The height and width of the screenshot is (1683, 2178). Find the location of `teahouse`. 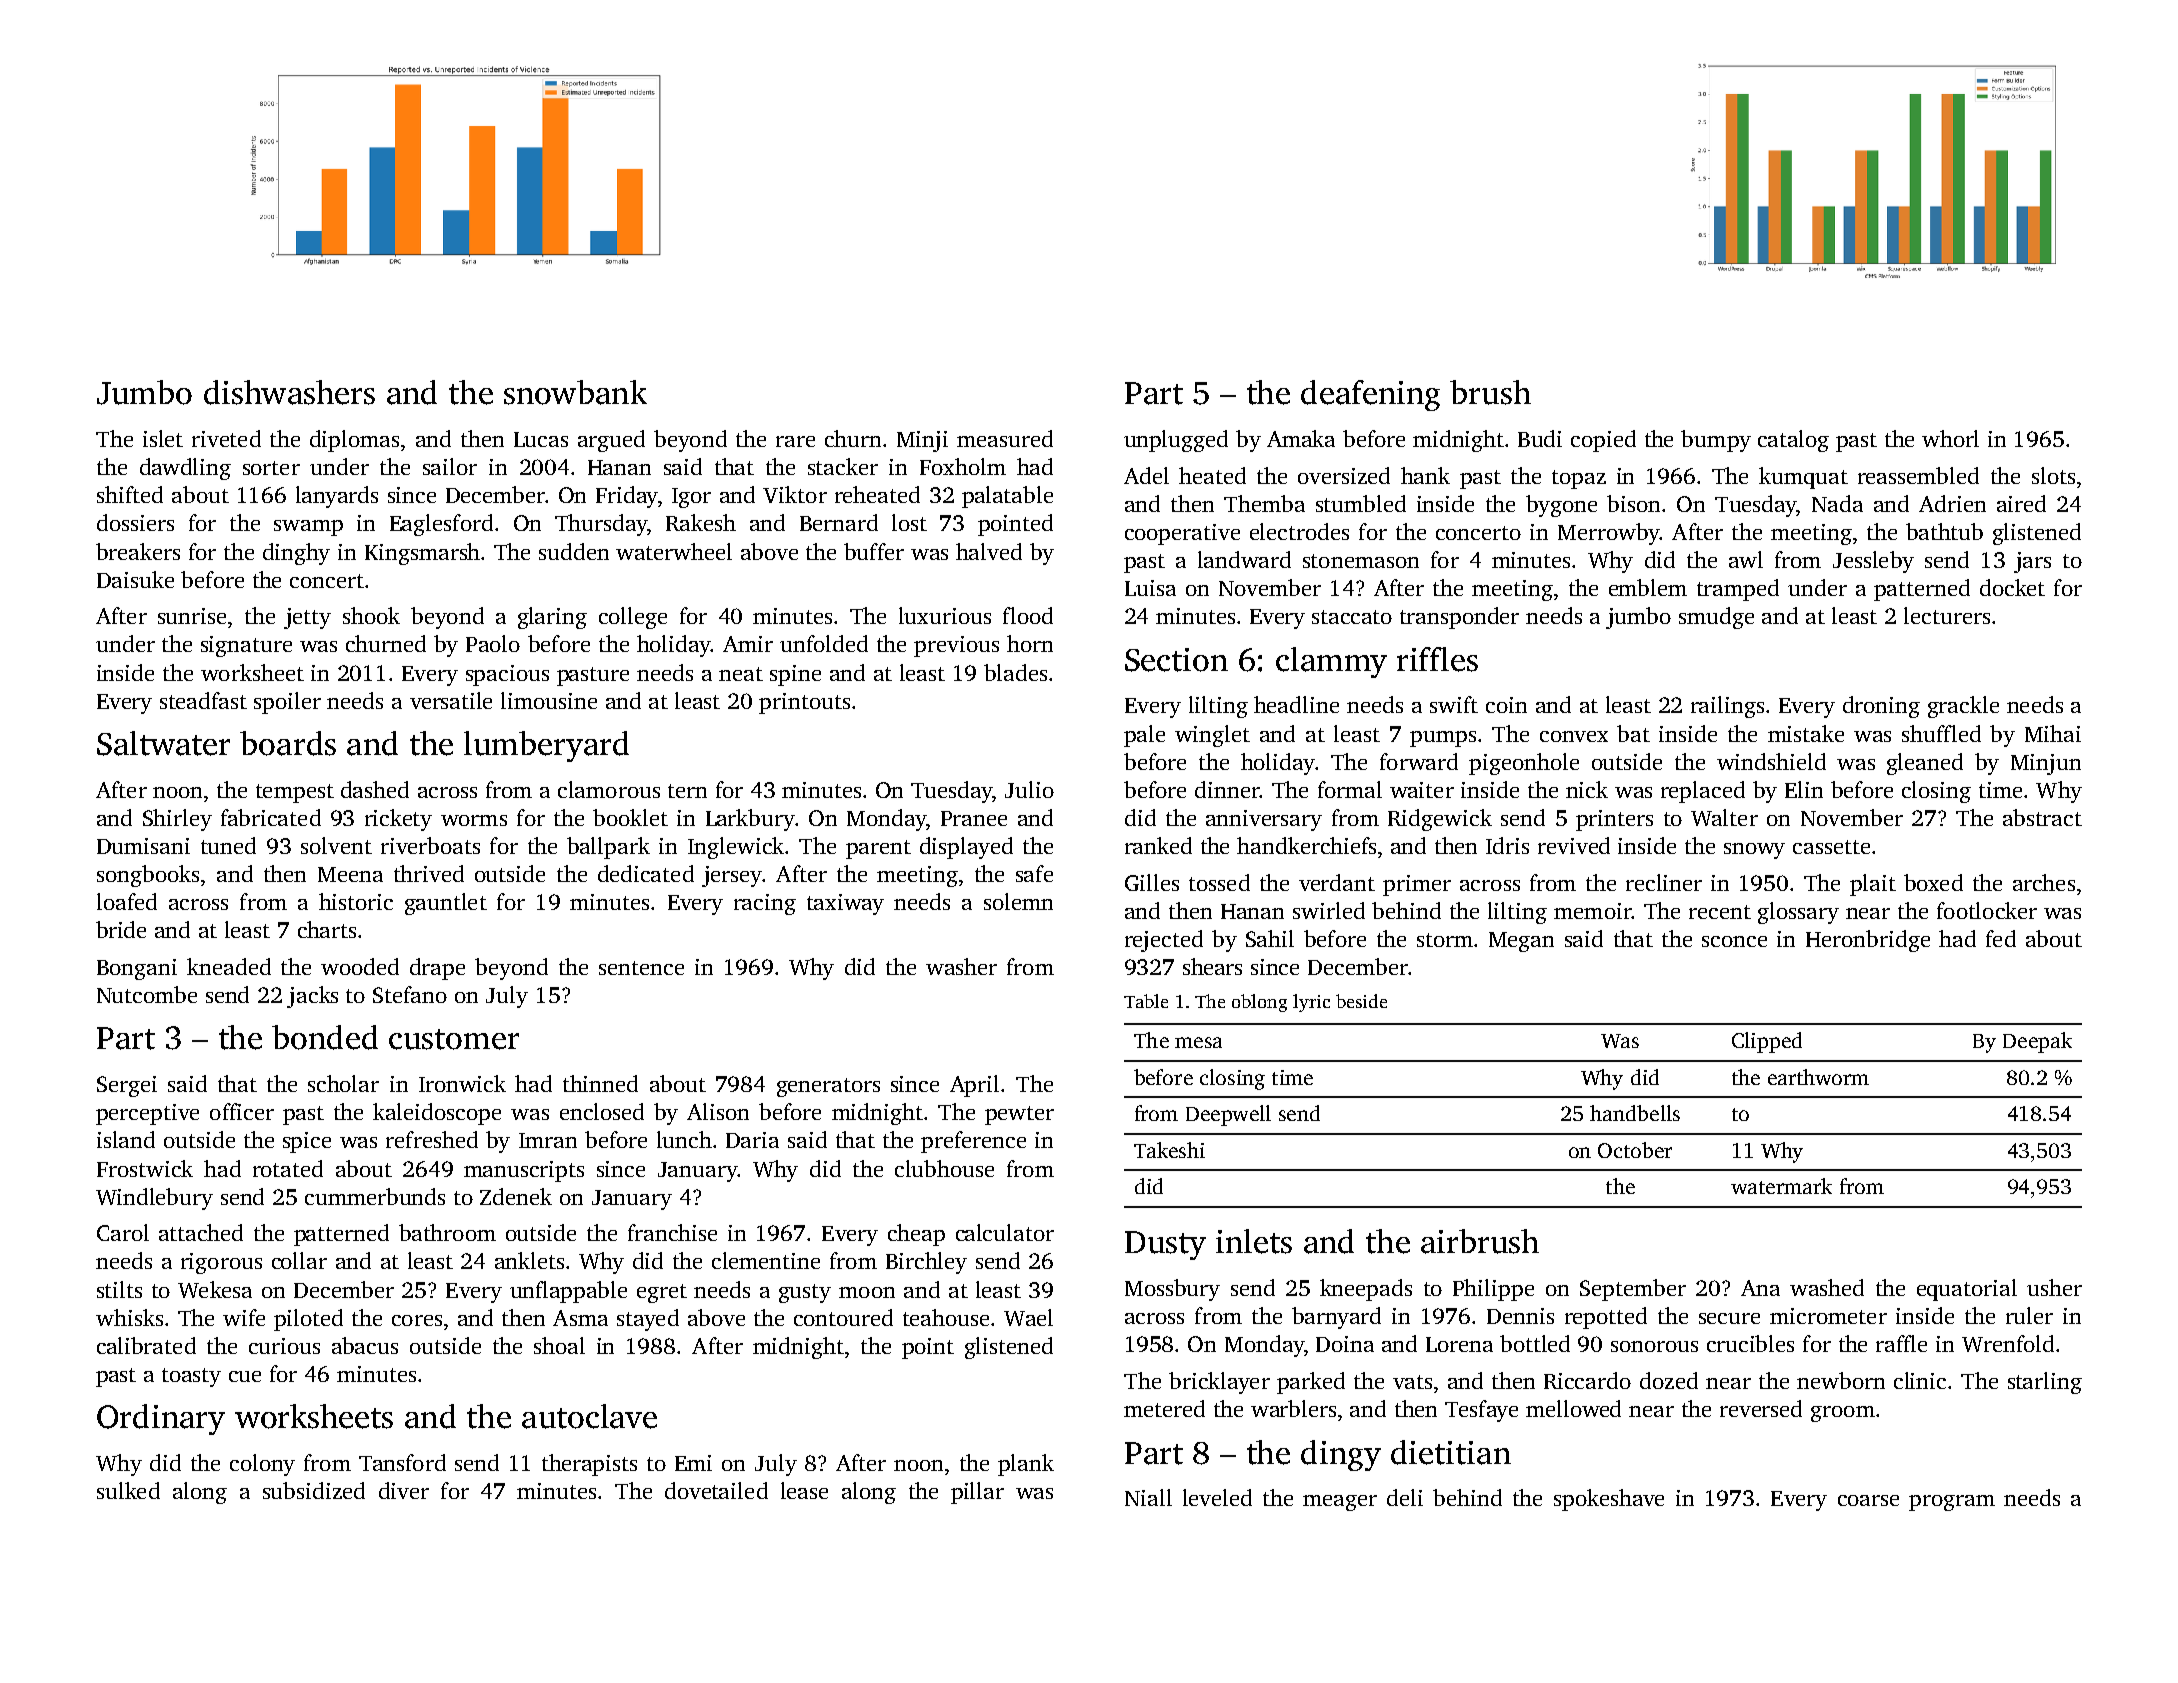

teahouse is located at coordinates (946, 1317).
